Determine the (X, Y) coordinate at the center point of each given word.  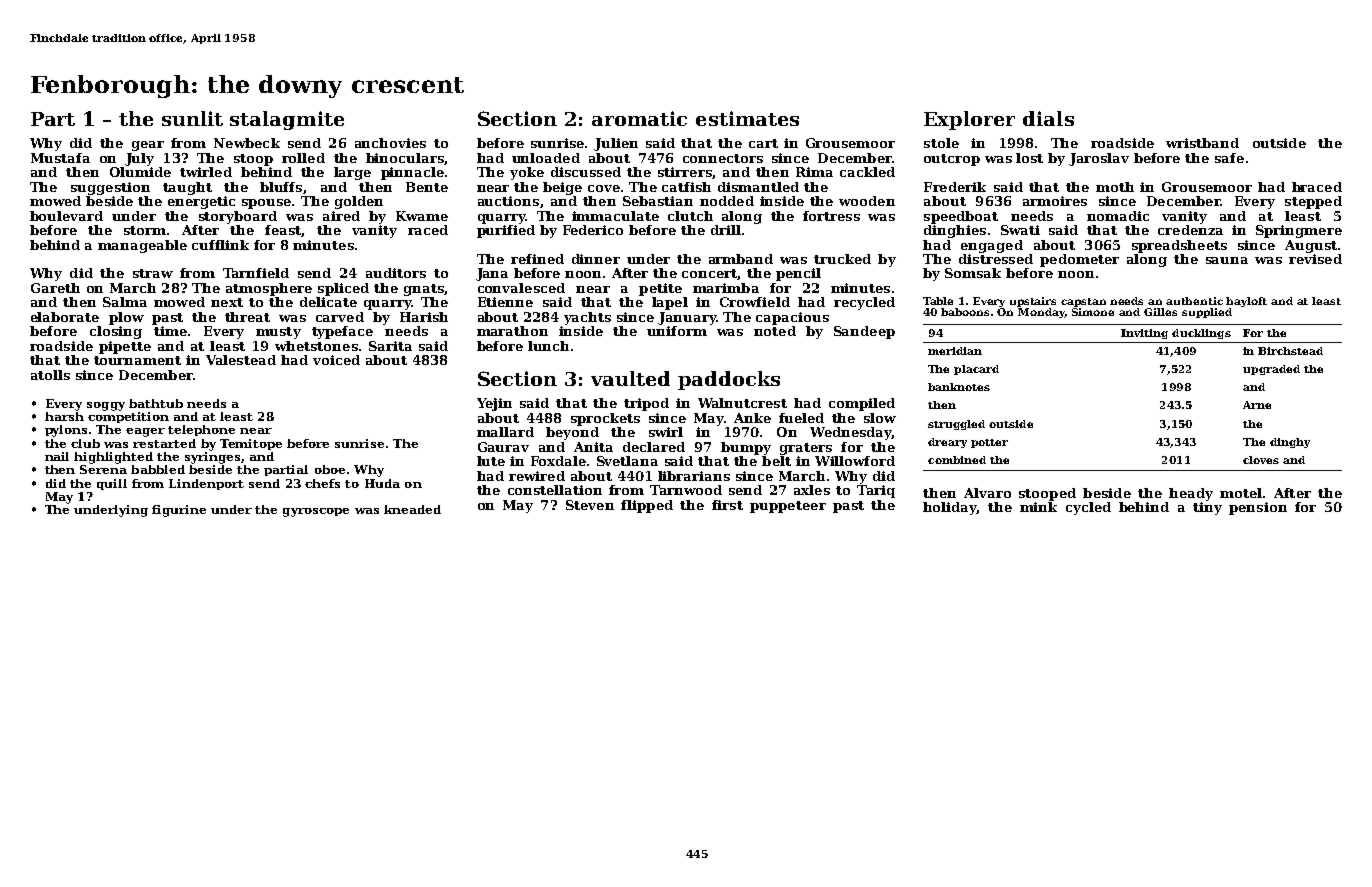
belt (776, 461)
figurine (179, 511)
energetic (201, 202)
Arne (1257, 405)
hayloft (1246, 302)
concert (710, 274)
